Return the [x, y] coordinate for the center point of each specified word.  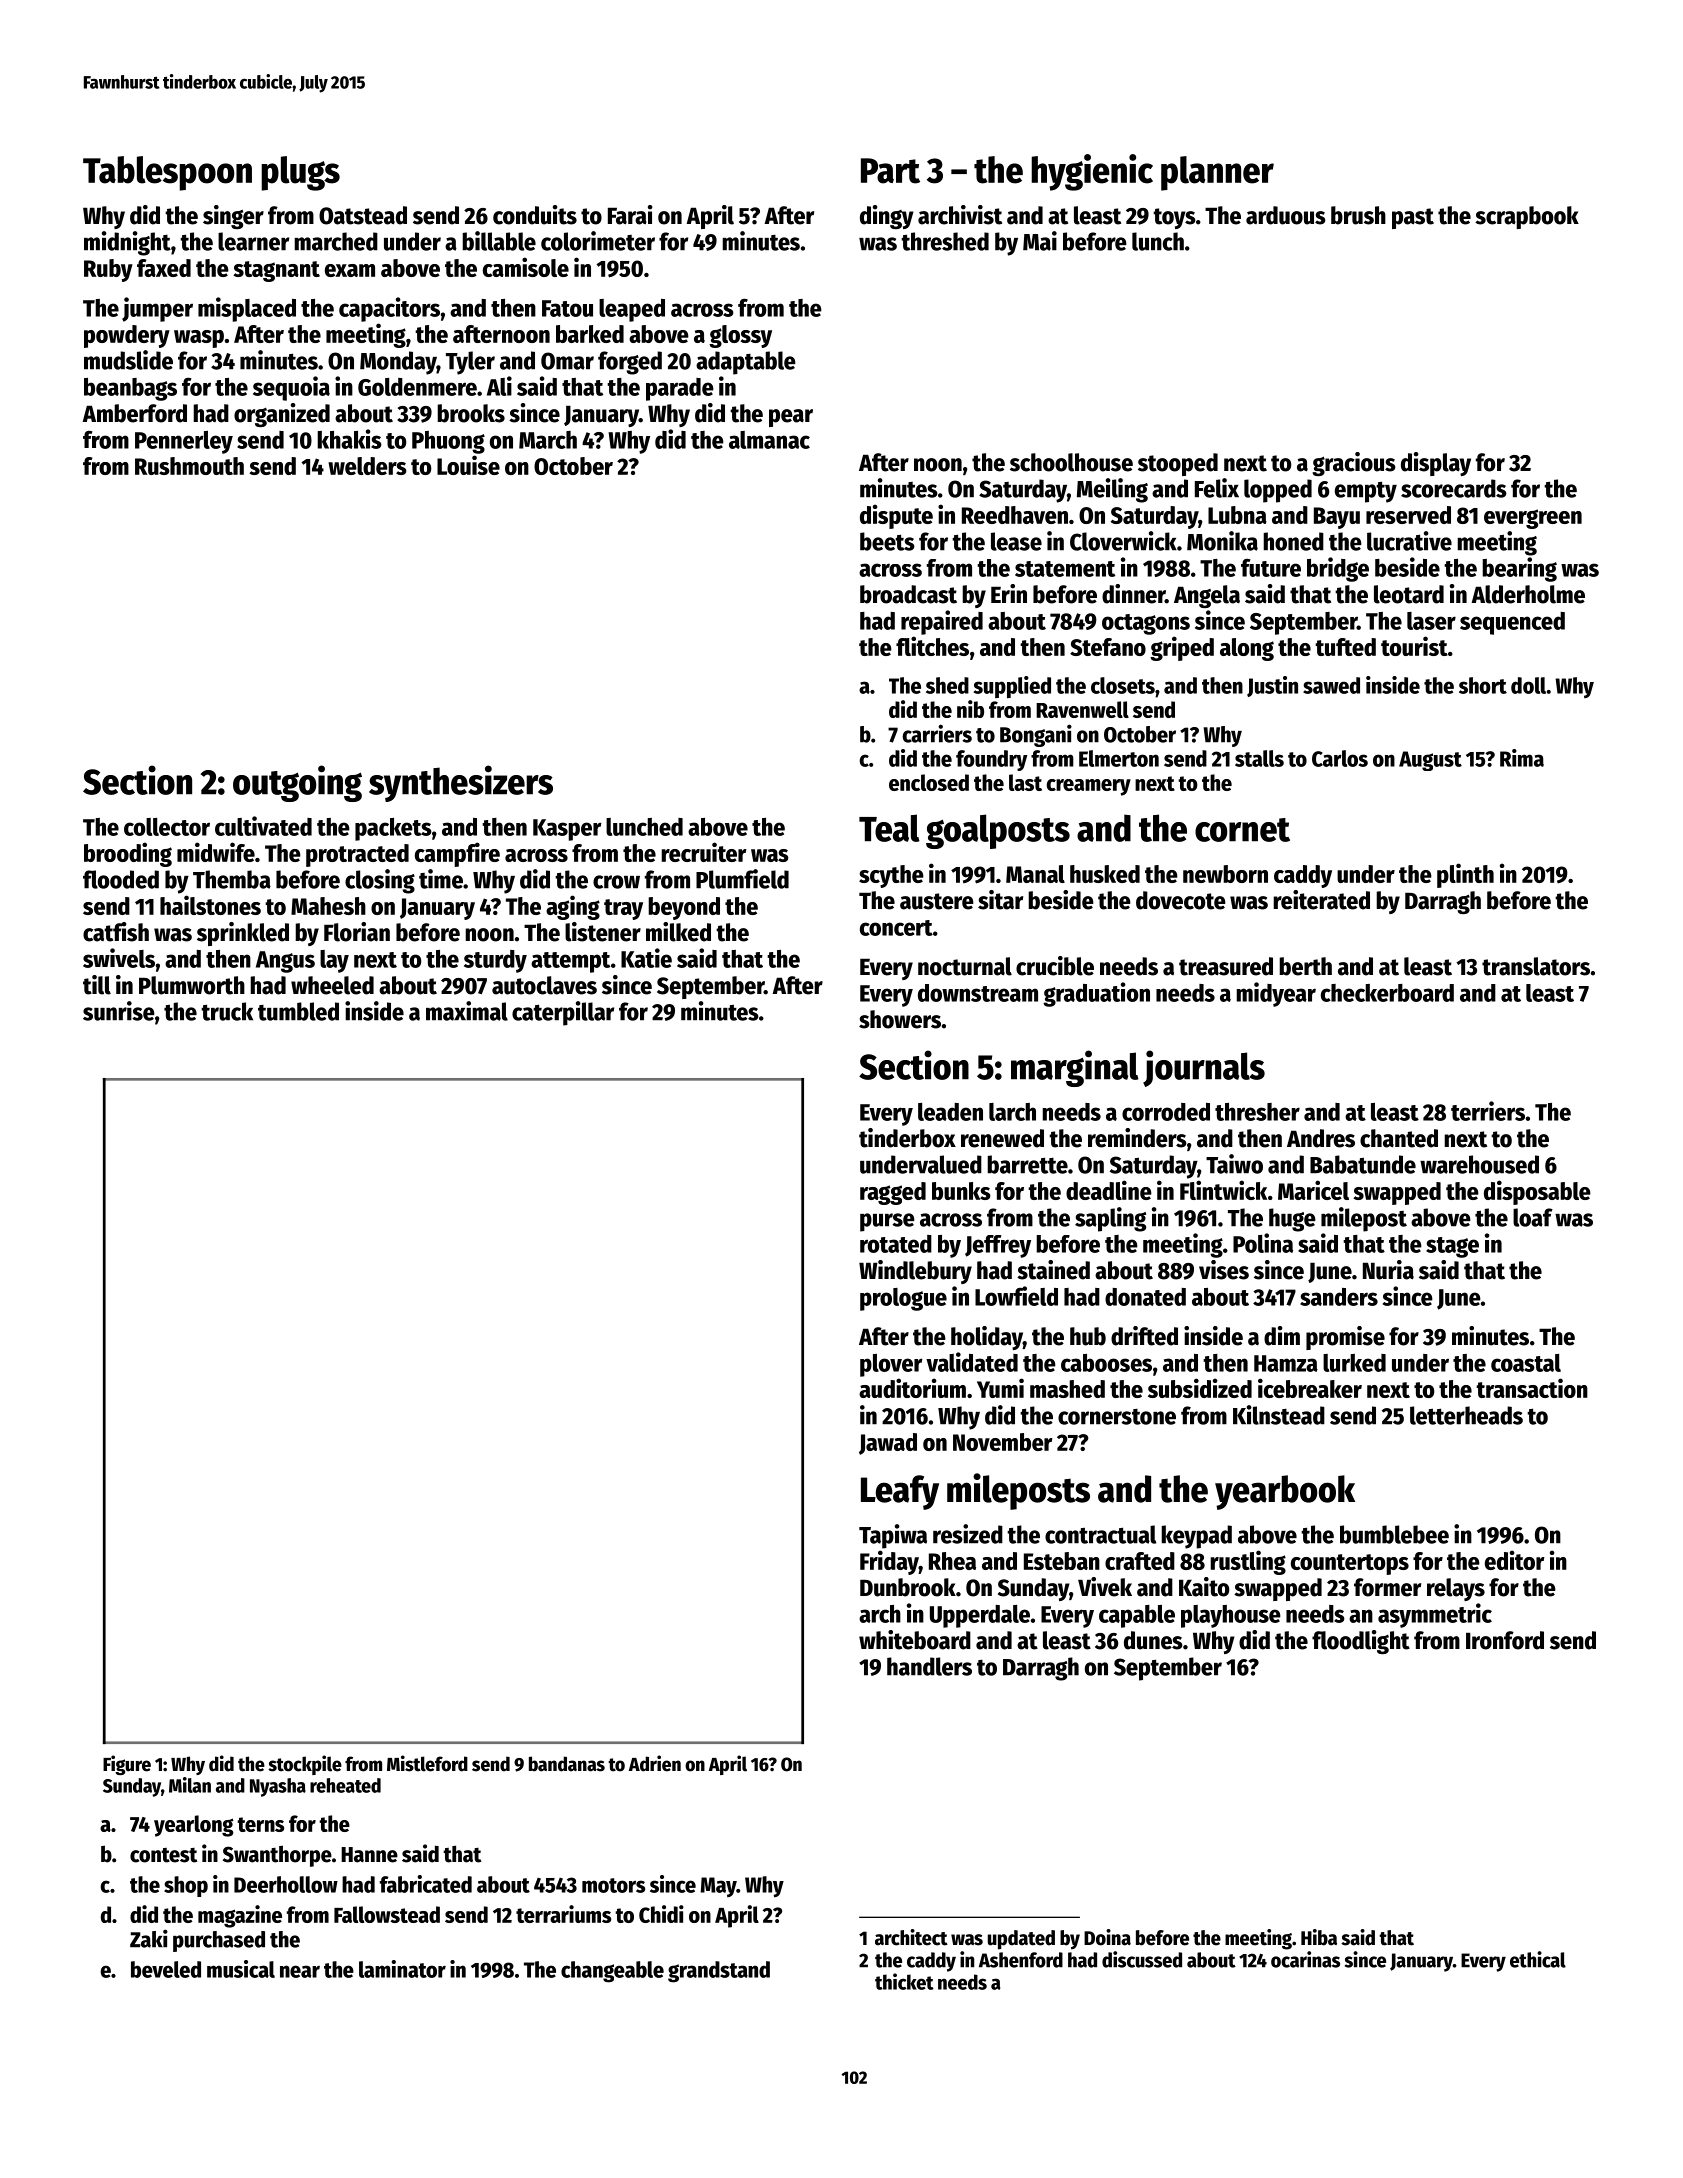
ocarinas [1305, 1959]
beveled [166, 1969]
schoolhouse [1071, 462]
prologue [903, 1299]
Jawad [888, 1444]
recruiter [704, 852]
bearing [1519, 569]
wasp [199, 339]
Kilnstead [1279, 1415]
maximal [467, 1011]
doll [1528, 685]
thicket [904, 1981]
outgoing [297, 783]
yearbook [1285, 1492]
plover [891, 1365]
